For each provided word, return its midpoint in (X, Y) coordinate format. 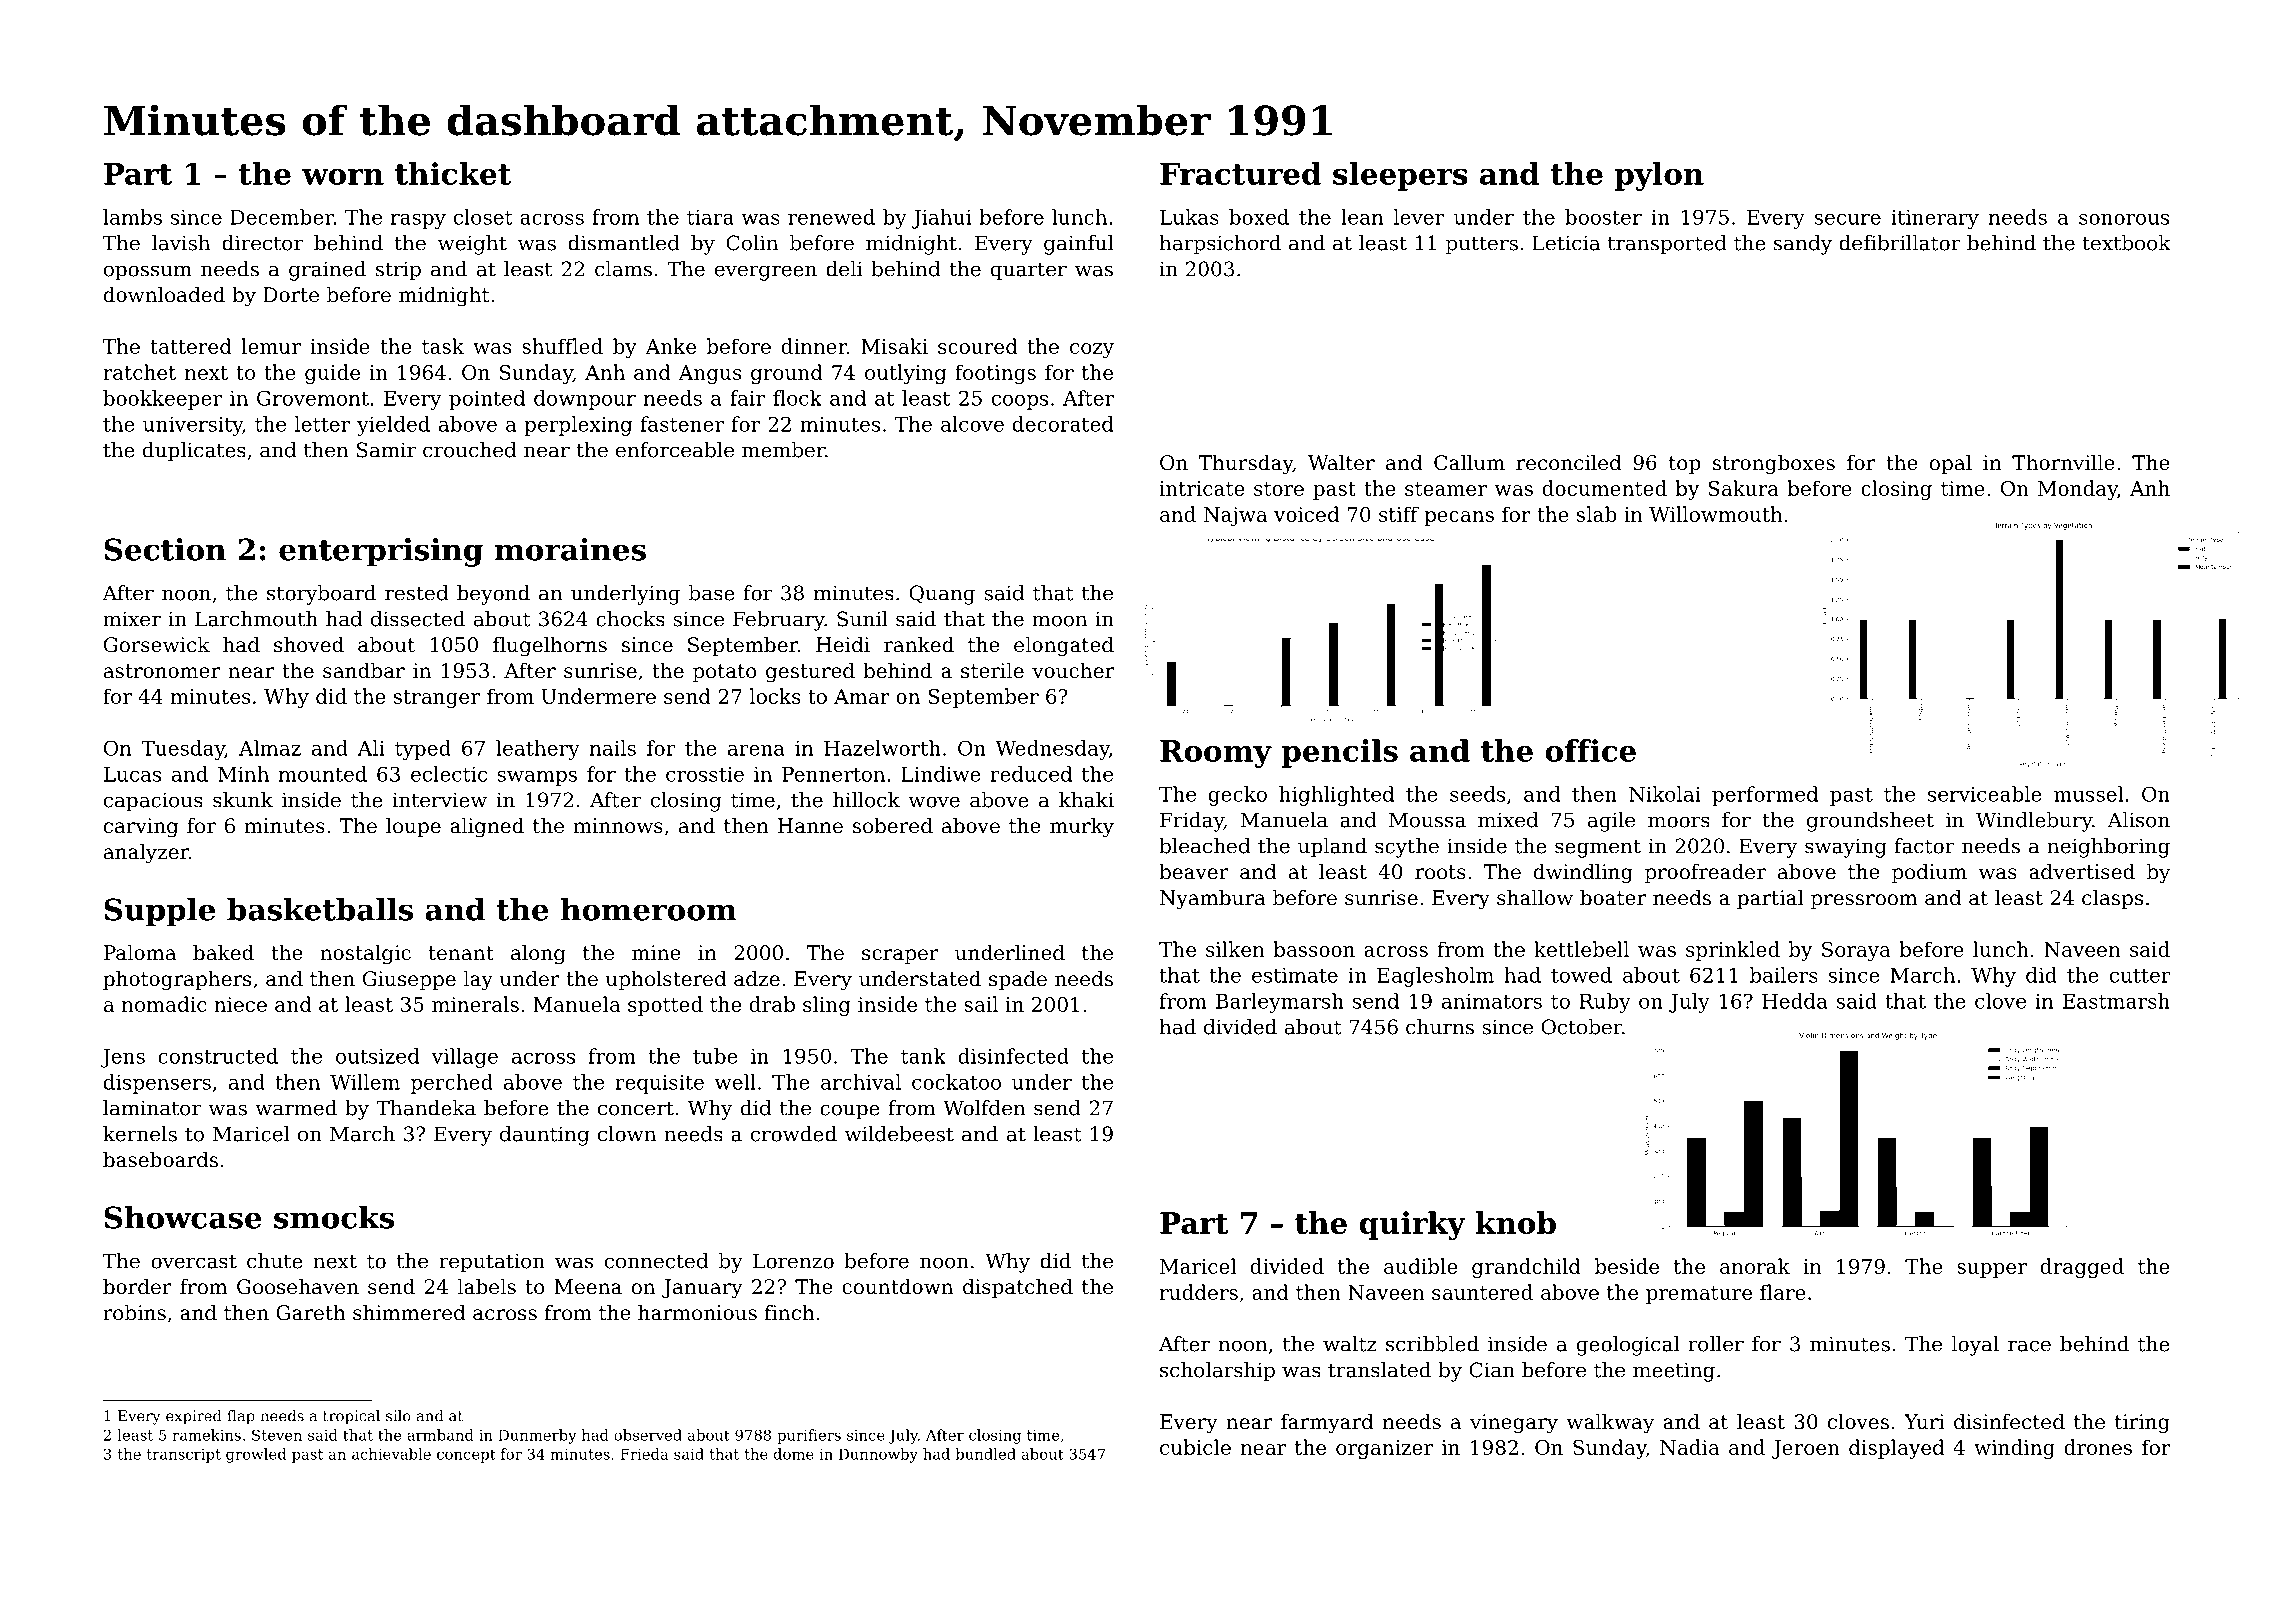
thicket (453, 173)
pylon (1659, 176)
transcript (184, 1456)
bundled (985, 1454)
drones (2098, 1447)
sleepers (1400, 176)
